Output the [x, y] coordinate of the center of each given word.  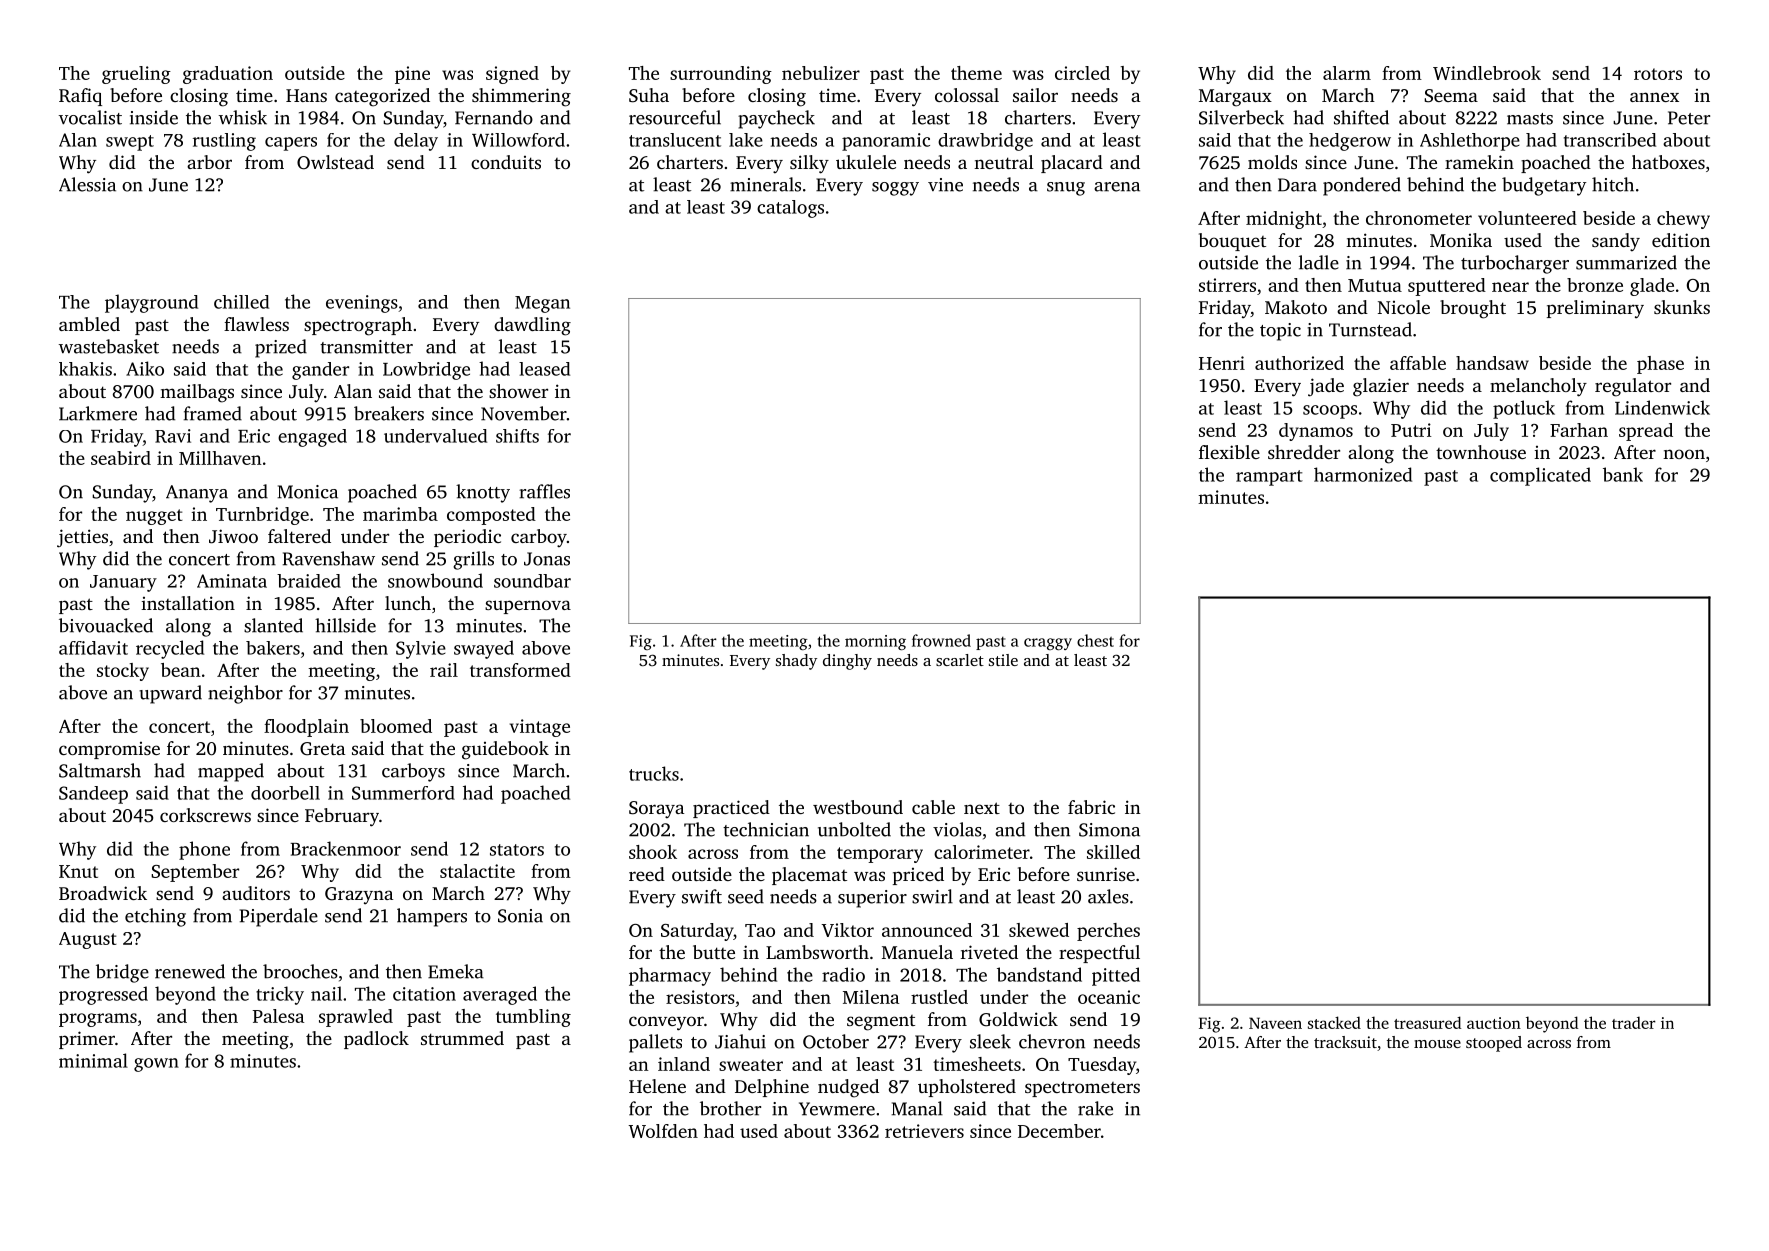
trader [1634, 1022]
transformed [520, 670]
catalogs [790, 209]
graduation [228, 75]
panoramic [886, 142]
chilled [241, 302]
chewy [1683, 220]
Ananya [197, 494]
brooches [300, 971]
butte [714, 952]
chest [1095, 640]
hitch [1613, 184]
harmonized [1363, 474]
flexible [1229, 452]
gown [156, 1065]
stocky [123, 672]
